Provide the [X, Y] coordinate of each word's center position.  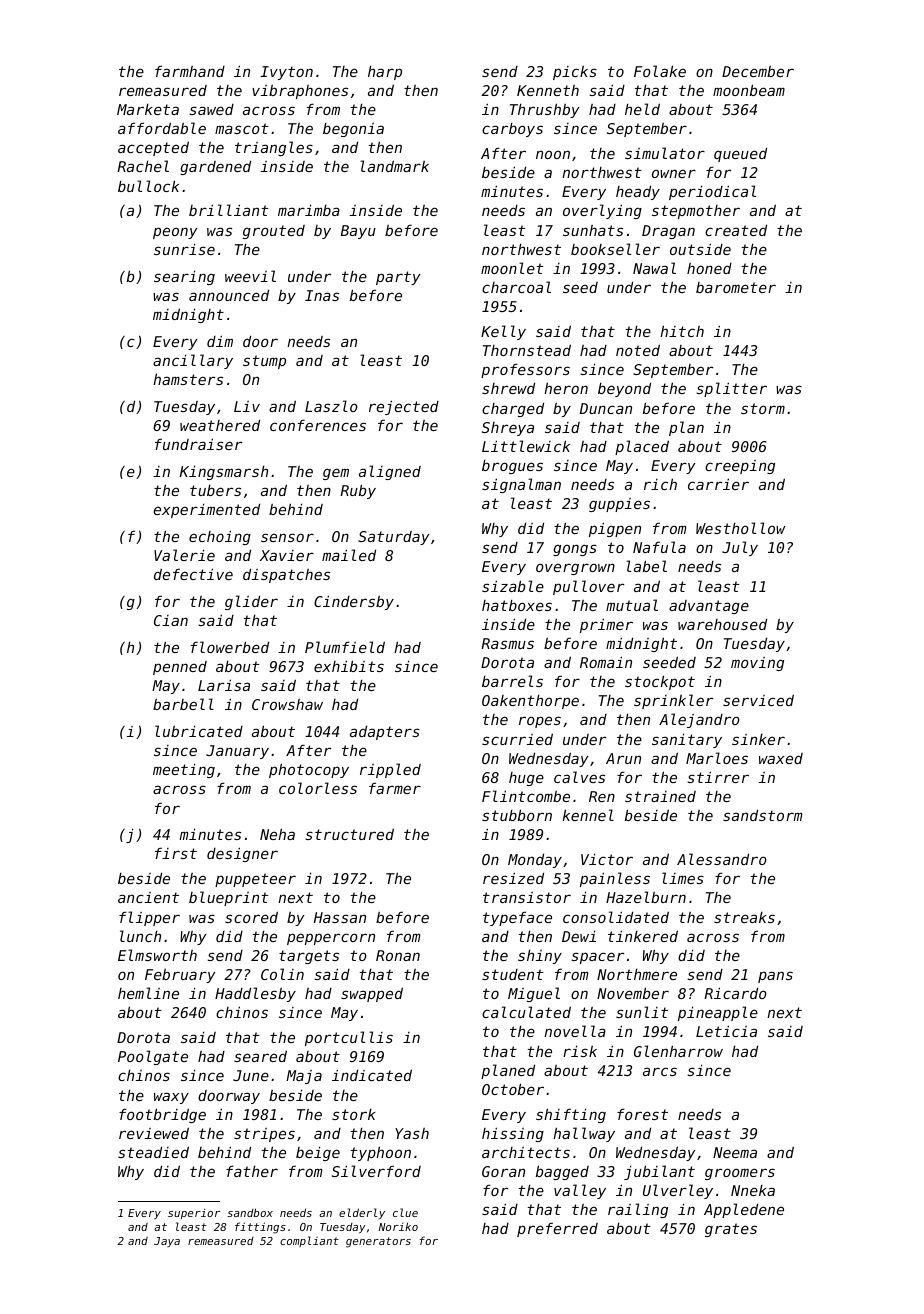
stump [264, 362]
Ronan [398, 955]
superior [194, 1214]
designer [242, 854]
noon [553, 154]
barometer [736, 287]
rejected [404, 407]
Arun [623, 758]
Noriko [398, 1226]
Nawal [654, 268]
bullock [148, 186]
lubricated [199, 731]
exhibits [349, 666]
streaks [744, 917]
